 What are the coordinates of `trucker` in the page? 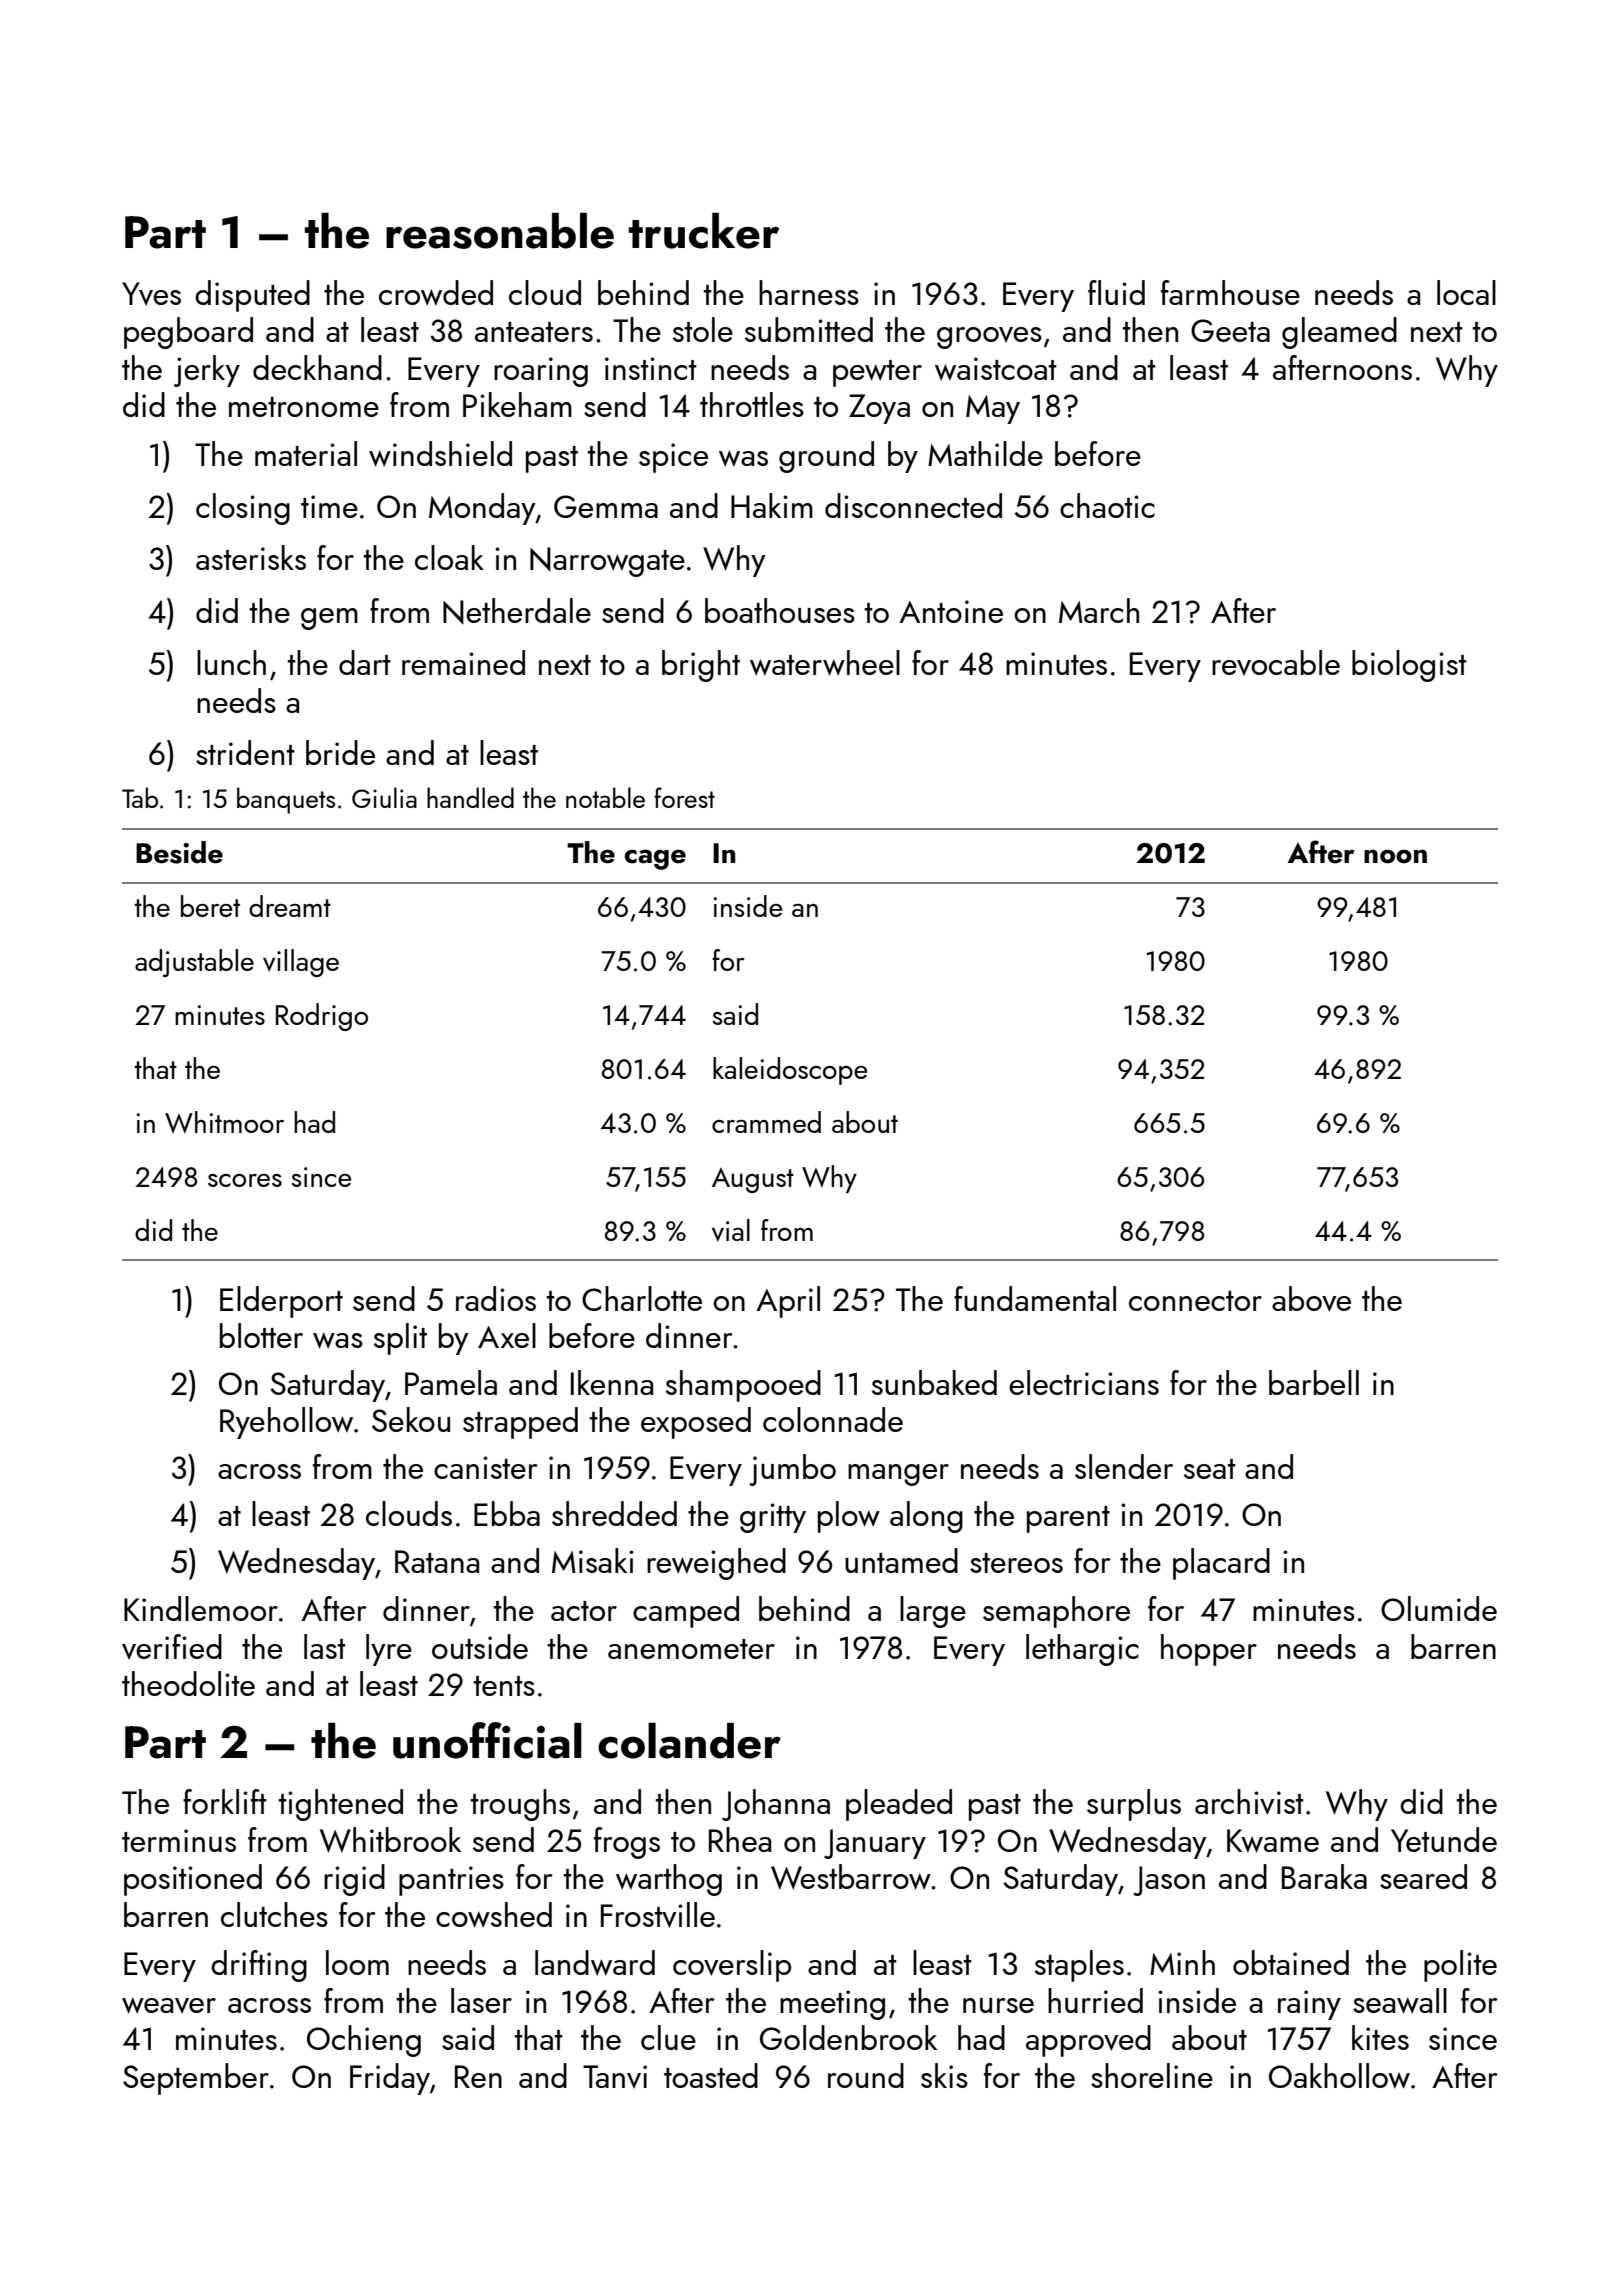 It's located at (704, 231).
